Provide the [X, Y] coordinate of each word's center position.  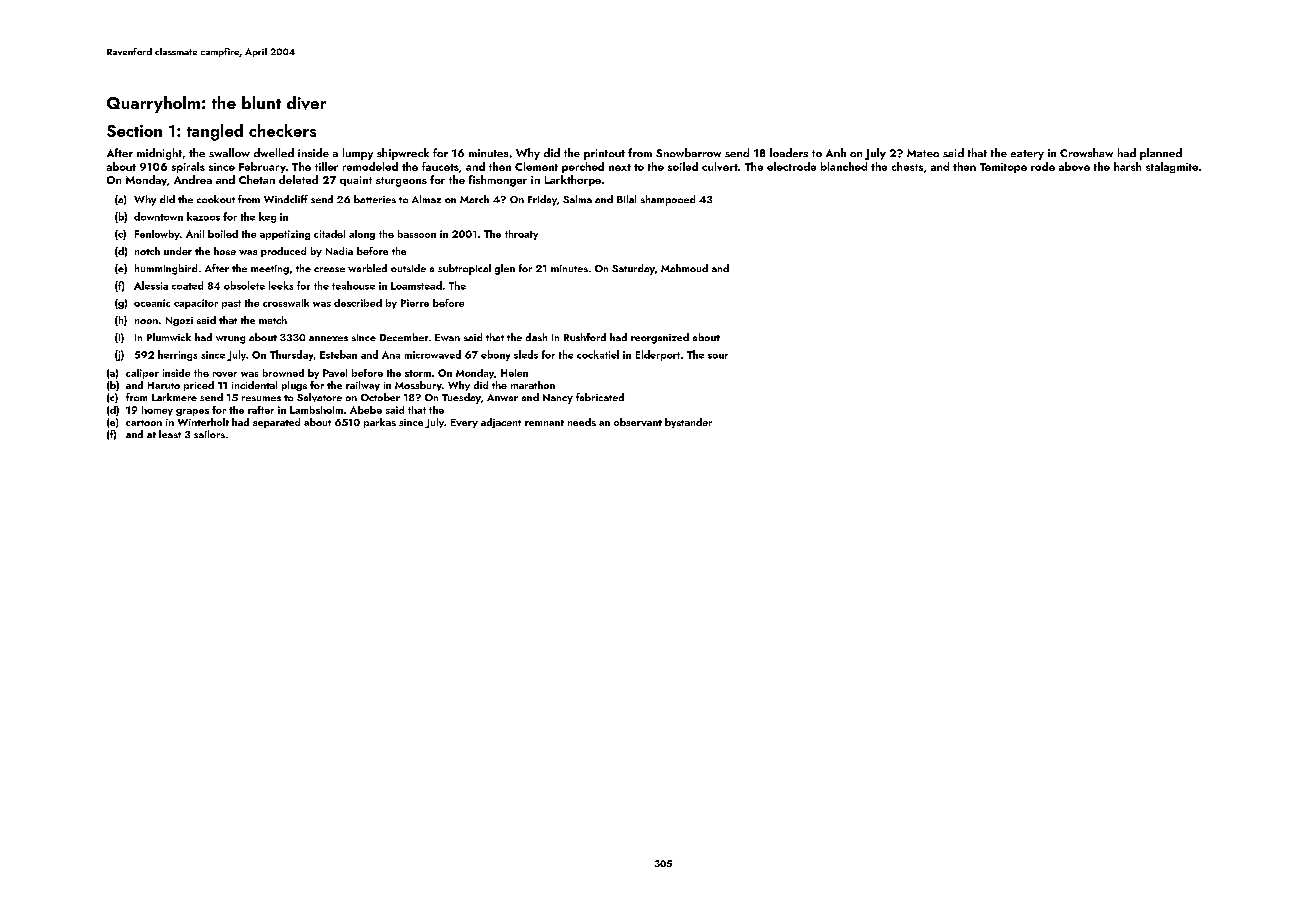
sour [718, 356]
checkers [282, 130]
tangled [215, 132]
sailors [209, 434]
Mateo [923, 153]
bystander [688, 423]
